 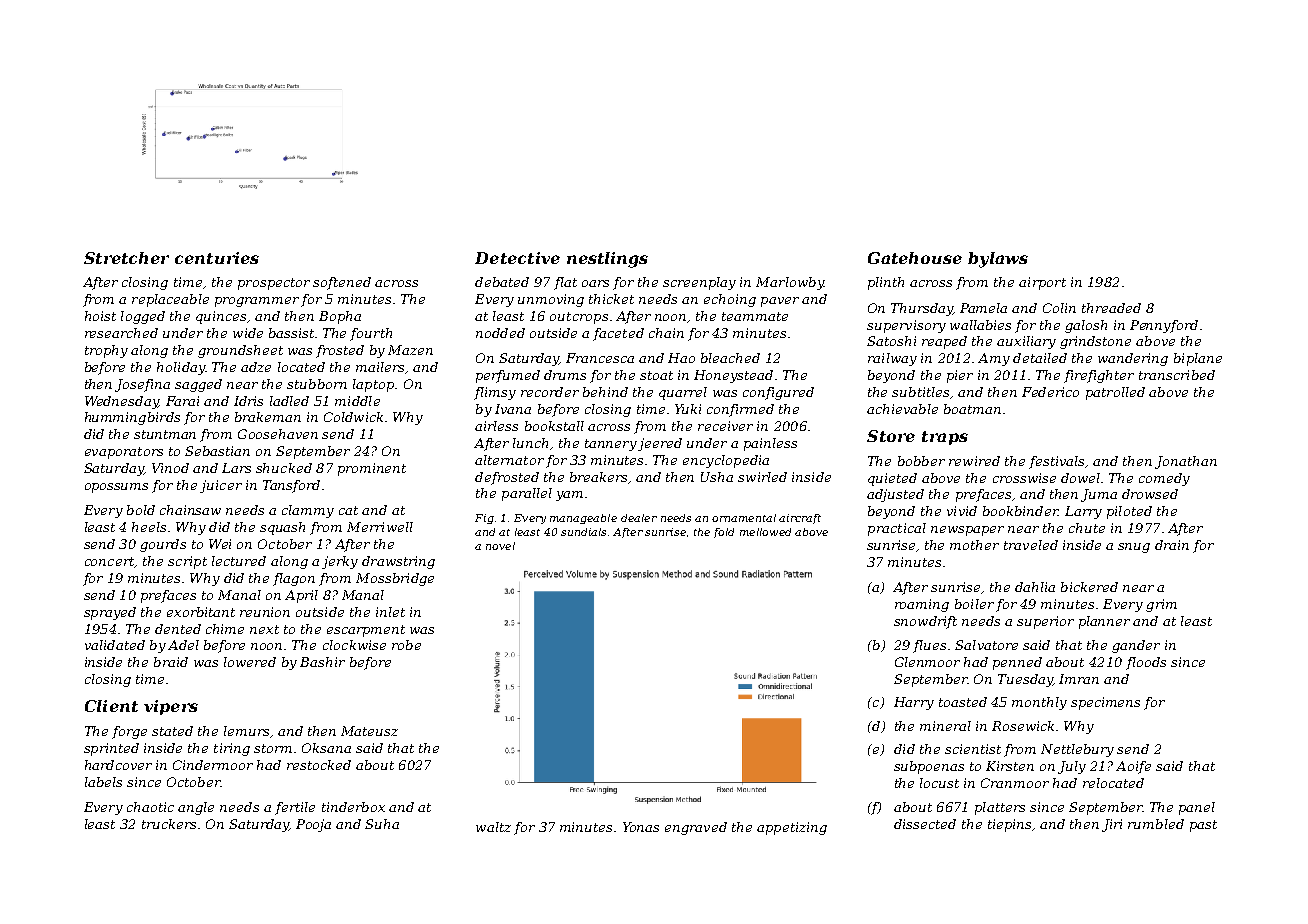 What do you see at coordinates (892, 479) in the screenshot?
I see `quieted` at bounding box center [892, 479].
